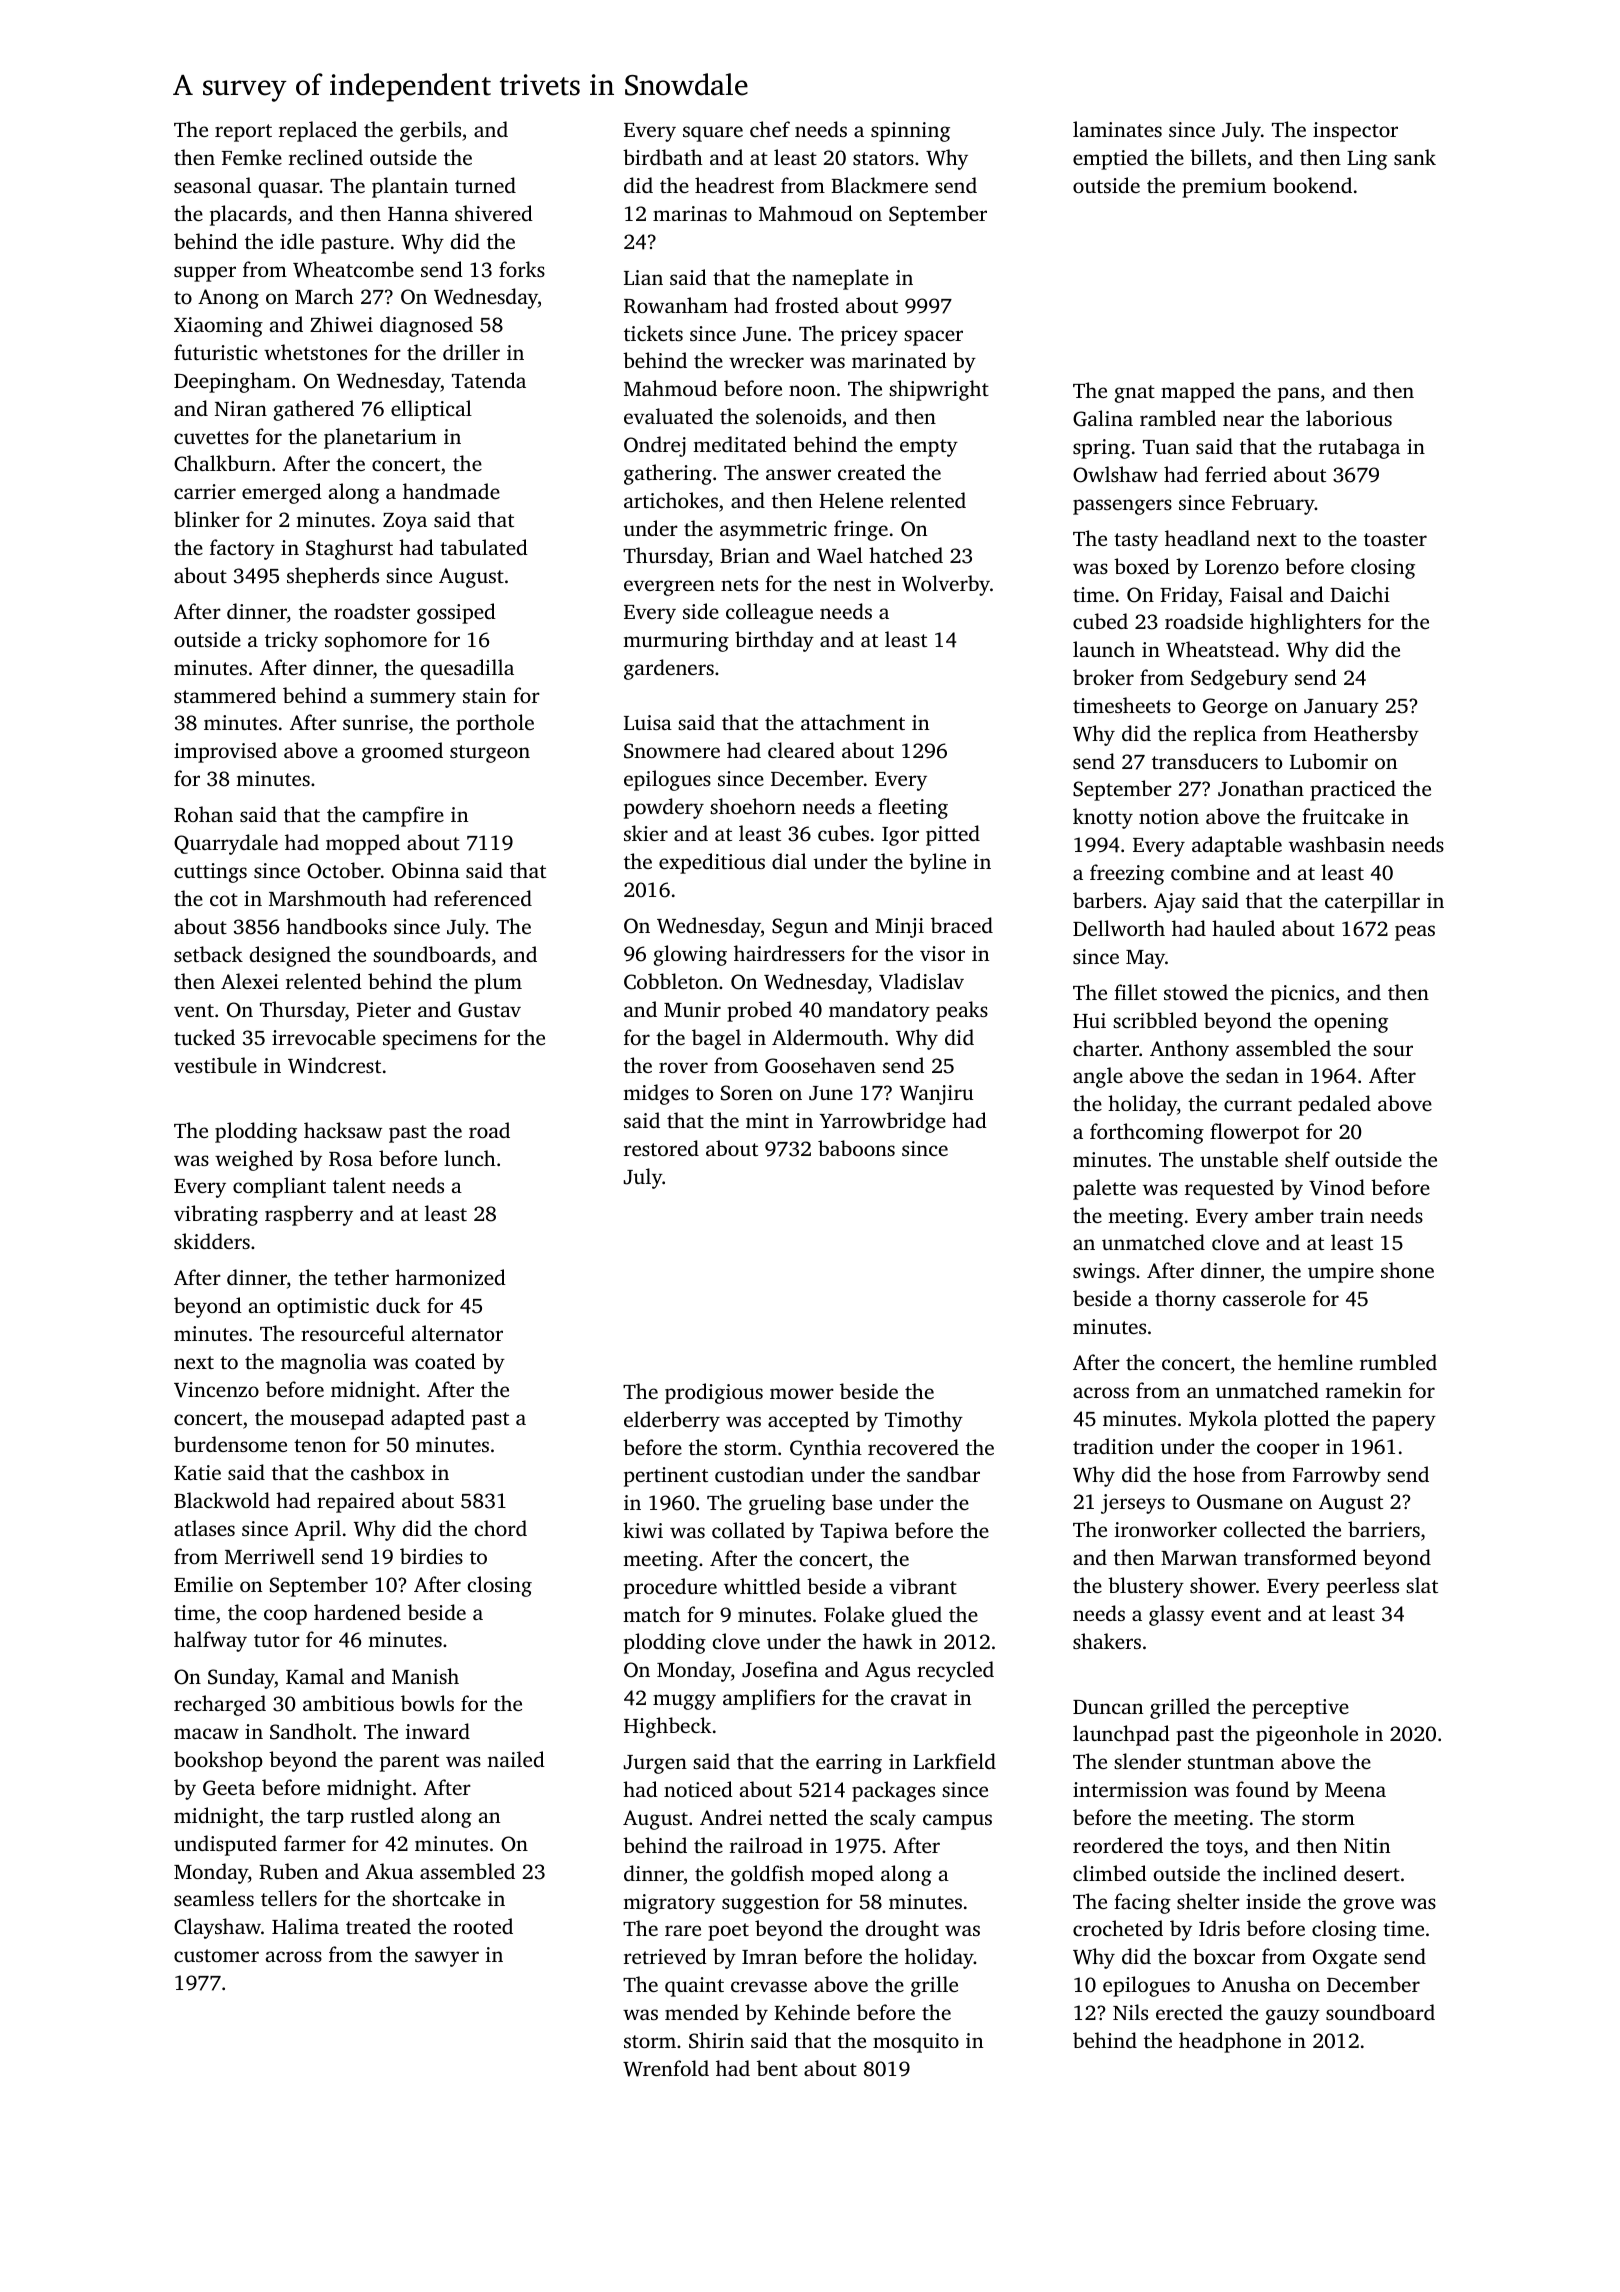 This image has width=1620, height=2292. Describe the element at coordinates (713, 134) in the image. I see `square` at that location.
